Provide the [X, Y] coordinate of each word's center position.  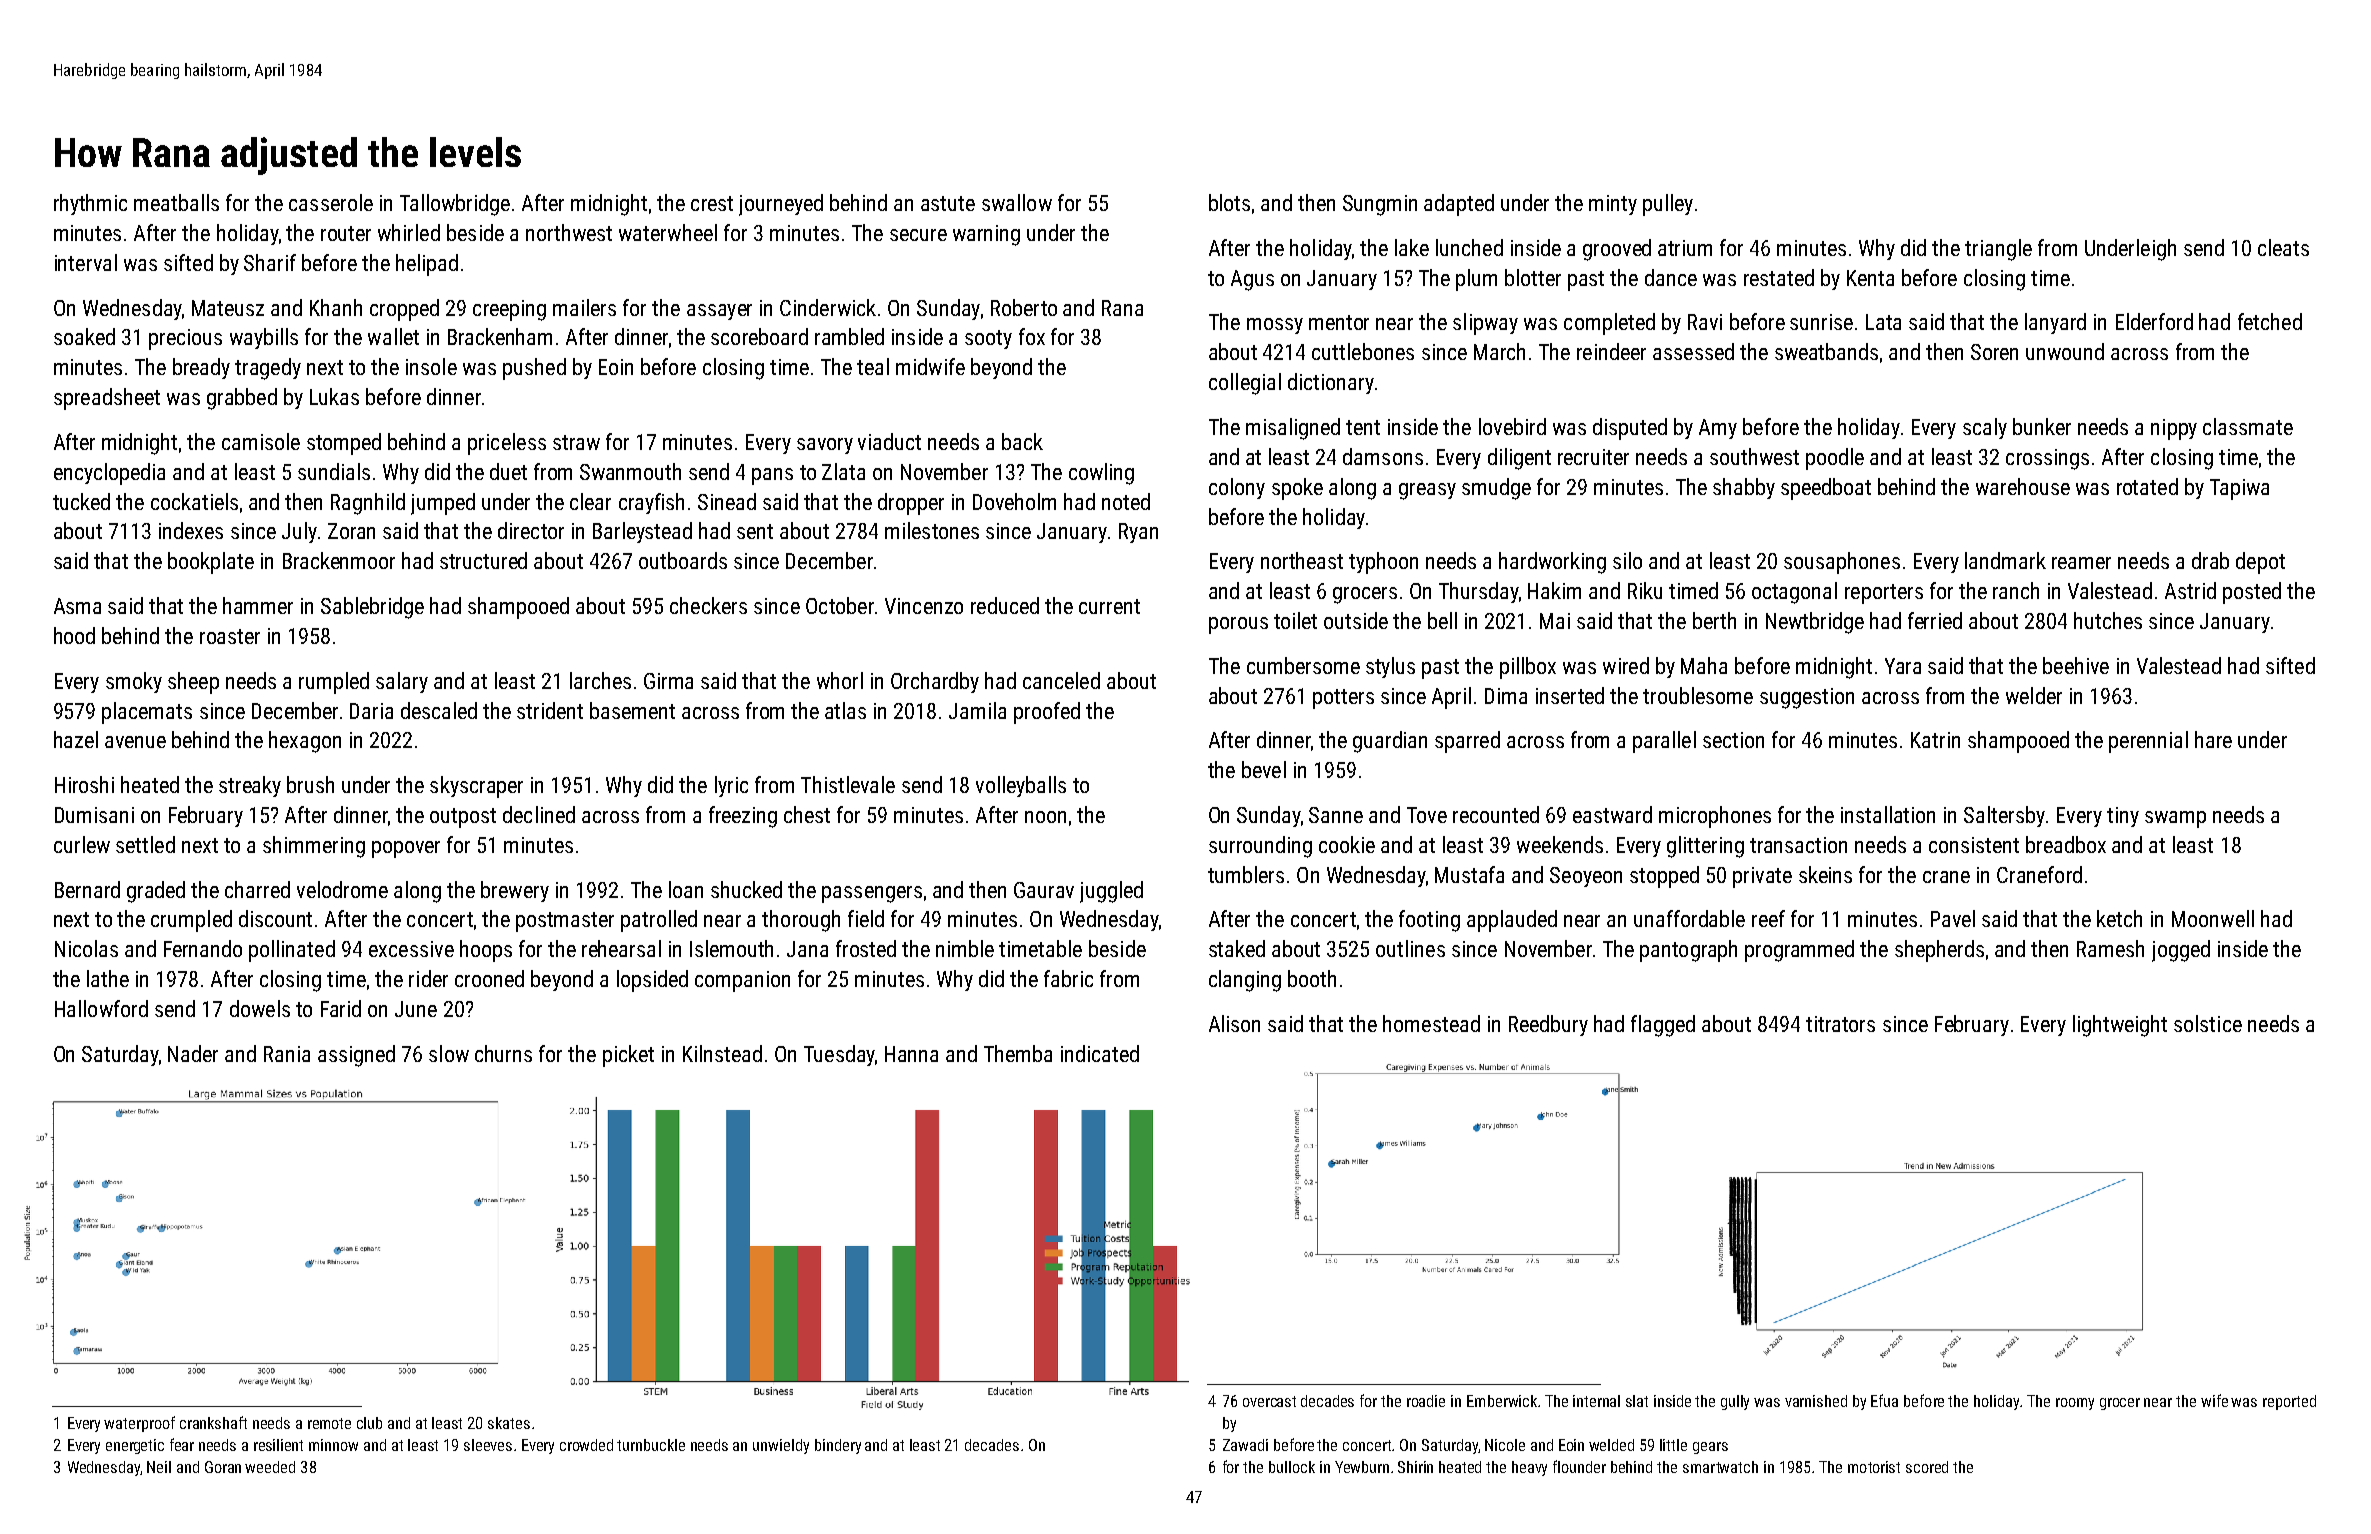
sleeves [488, 1445]
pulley [1668, 205]
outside [1356, 620]
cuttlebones [1363, 351]
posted [2252, 593]
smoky [134, 682]
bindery [838, 1446]
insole [431, 366]
